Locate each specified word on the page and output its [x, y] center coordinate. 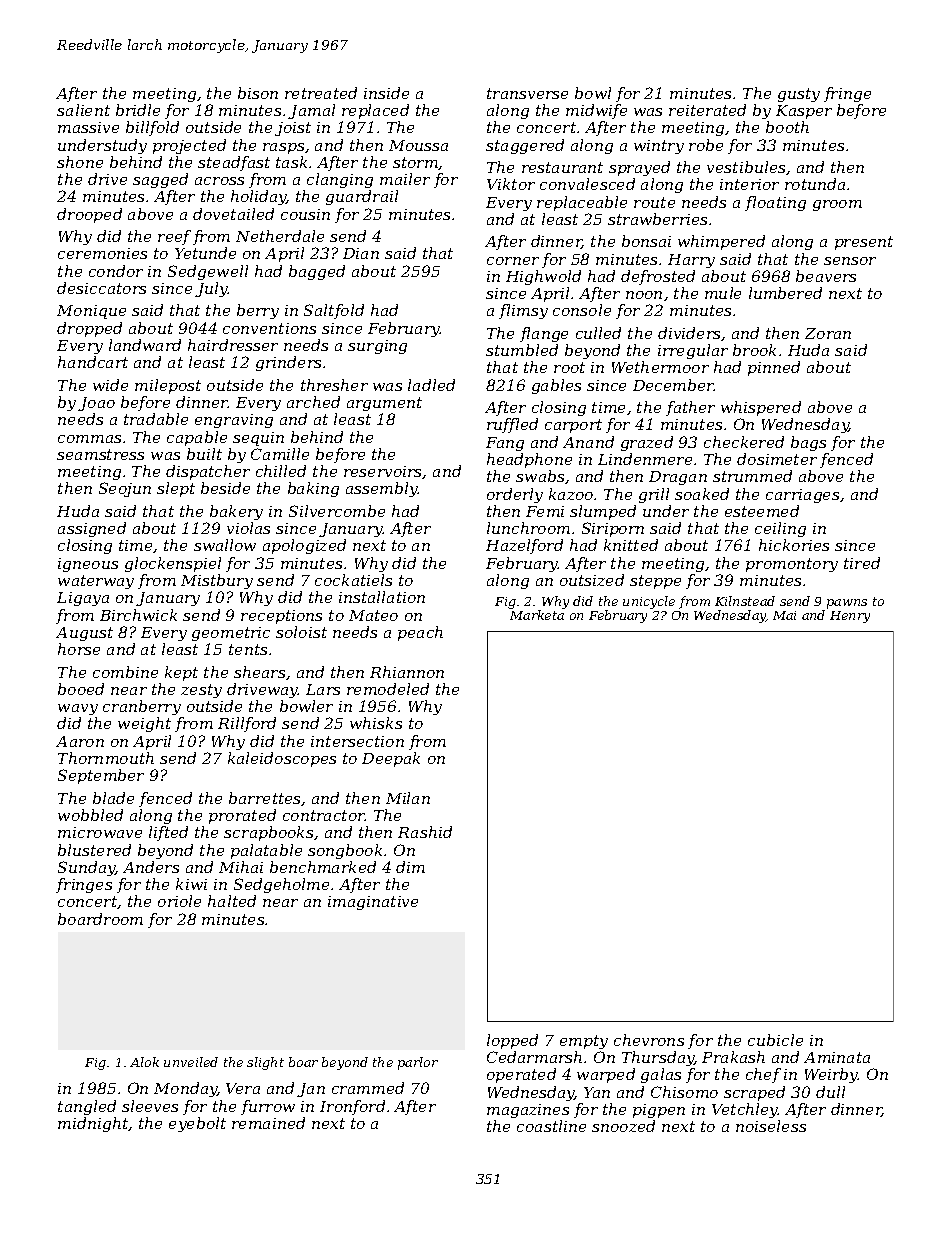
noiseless [771, 1126]
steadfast [234, 163]
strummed [752, 476]
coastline [551, 1126]
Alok [144, 1062]
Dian [361, 253]
